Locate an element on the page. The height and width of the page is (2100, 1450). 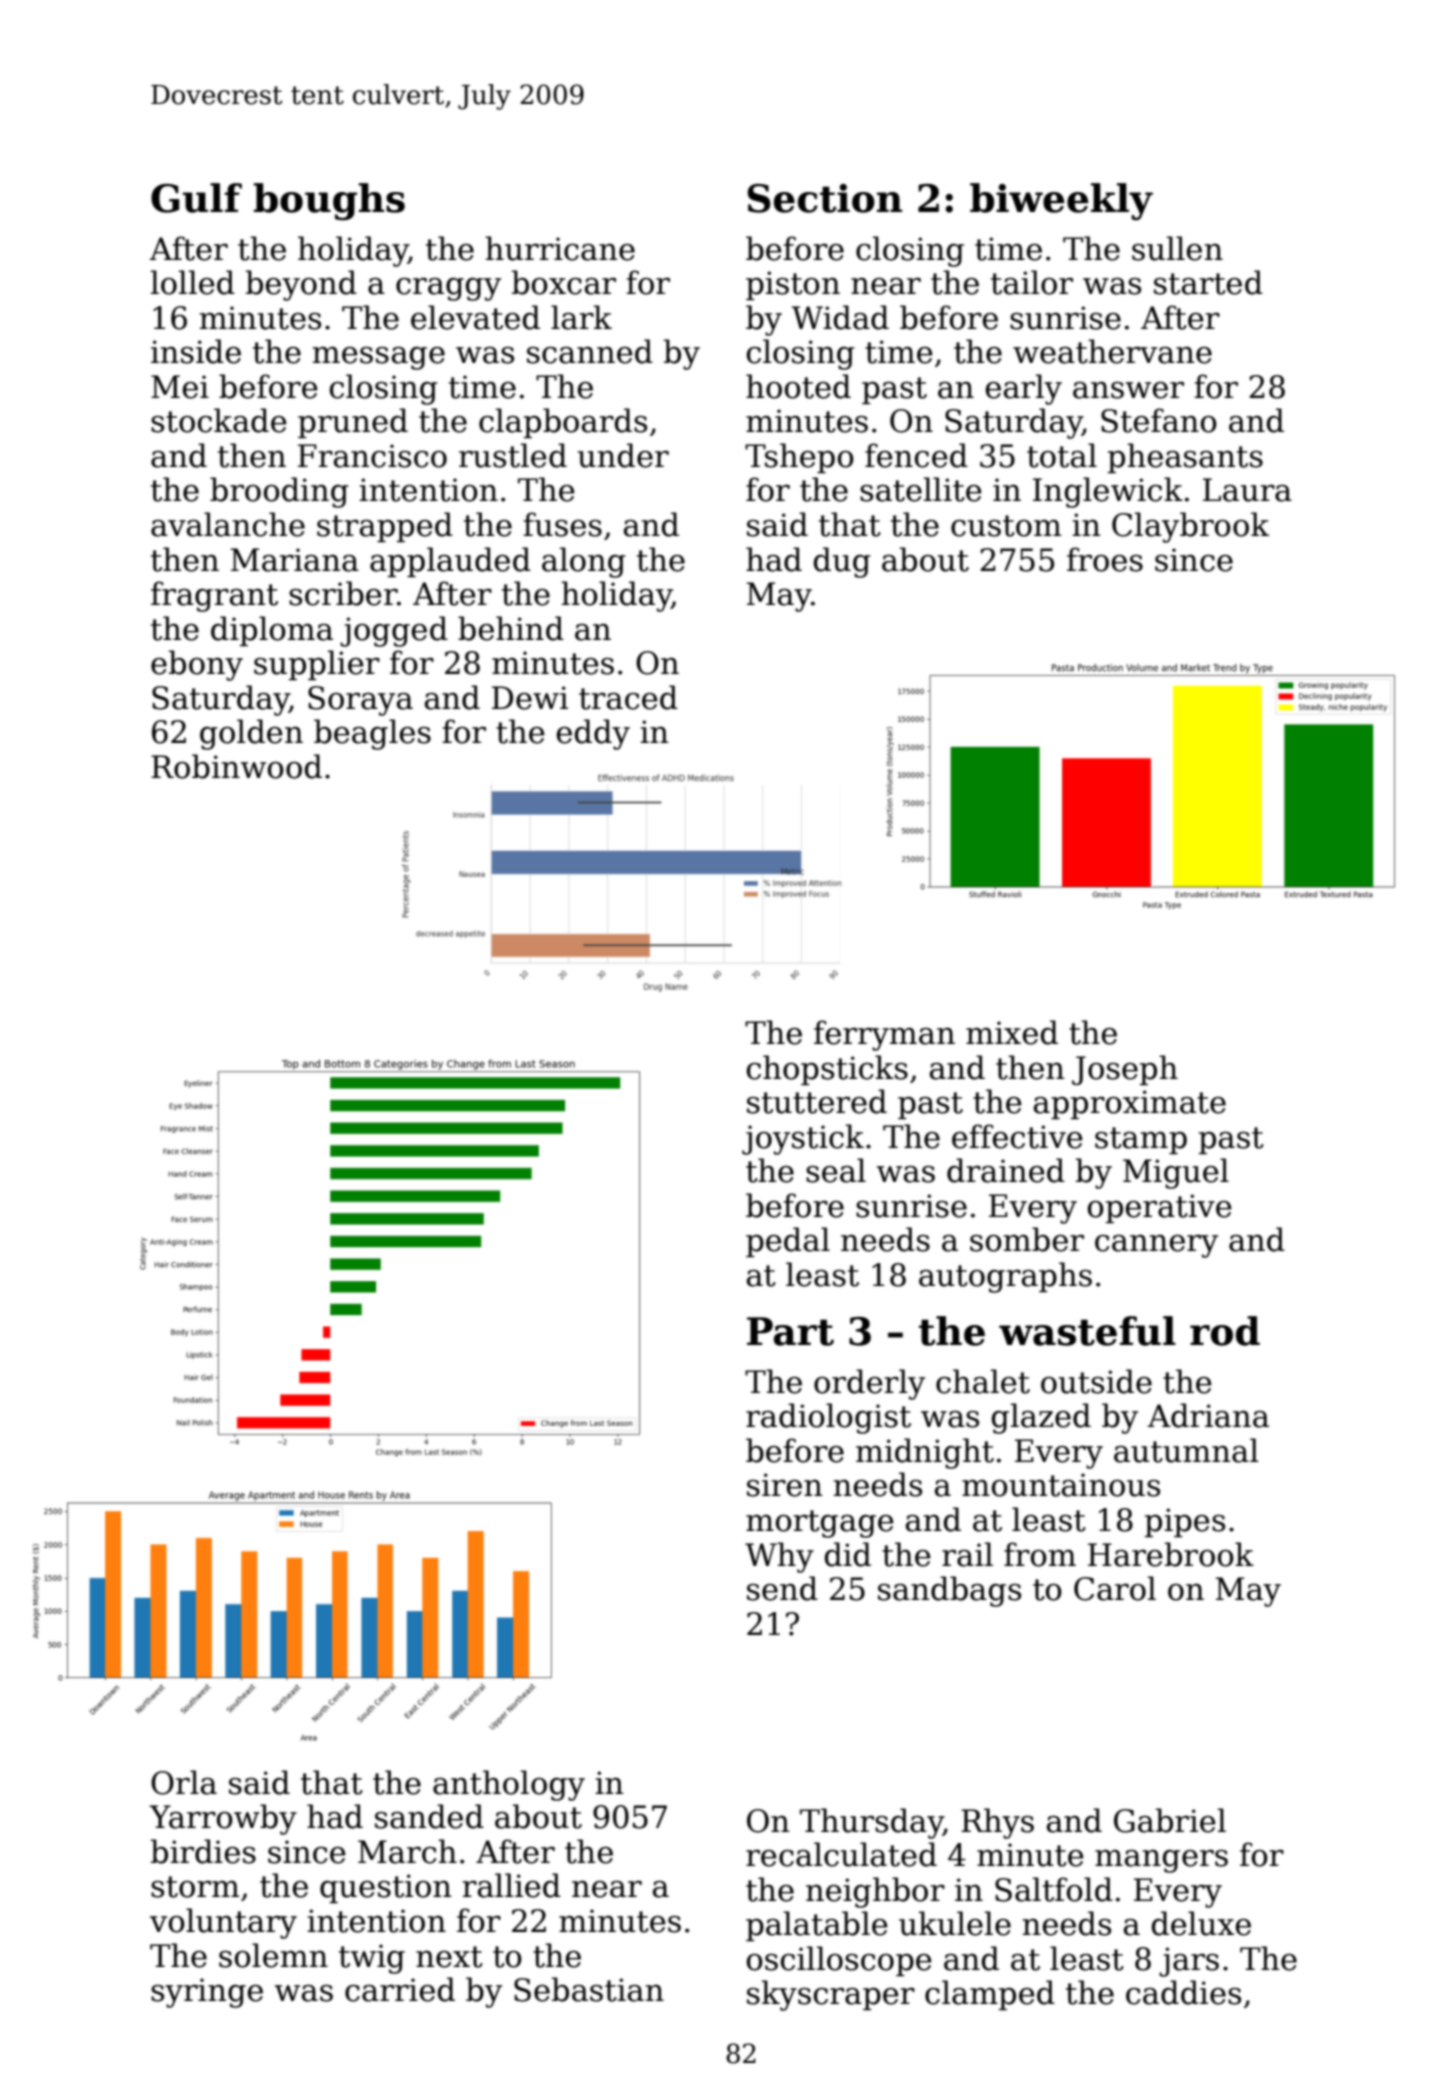
biweekly is located at coordinates (1061, 201).
